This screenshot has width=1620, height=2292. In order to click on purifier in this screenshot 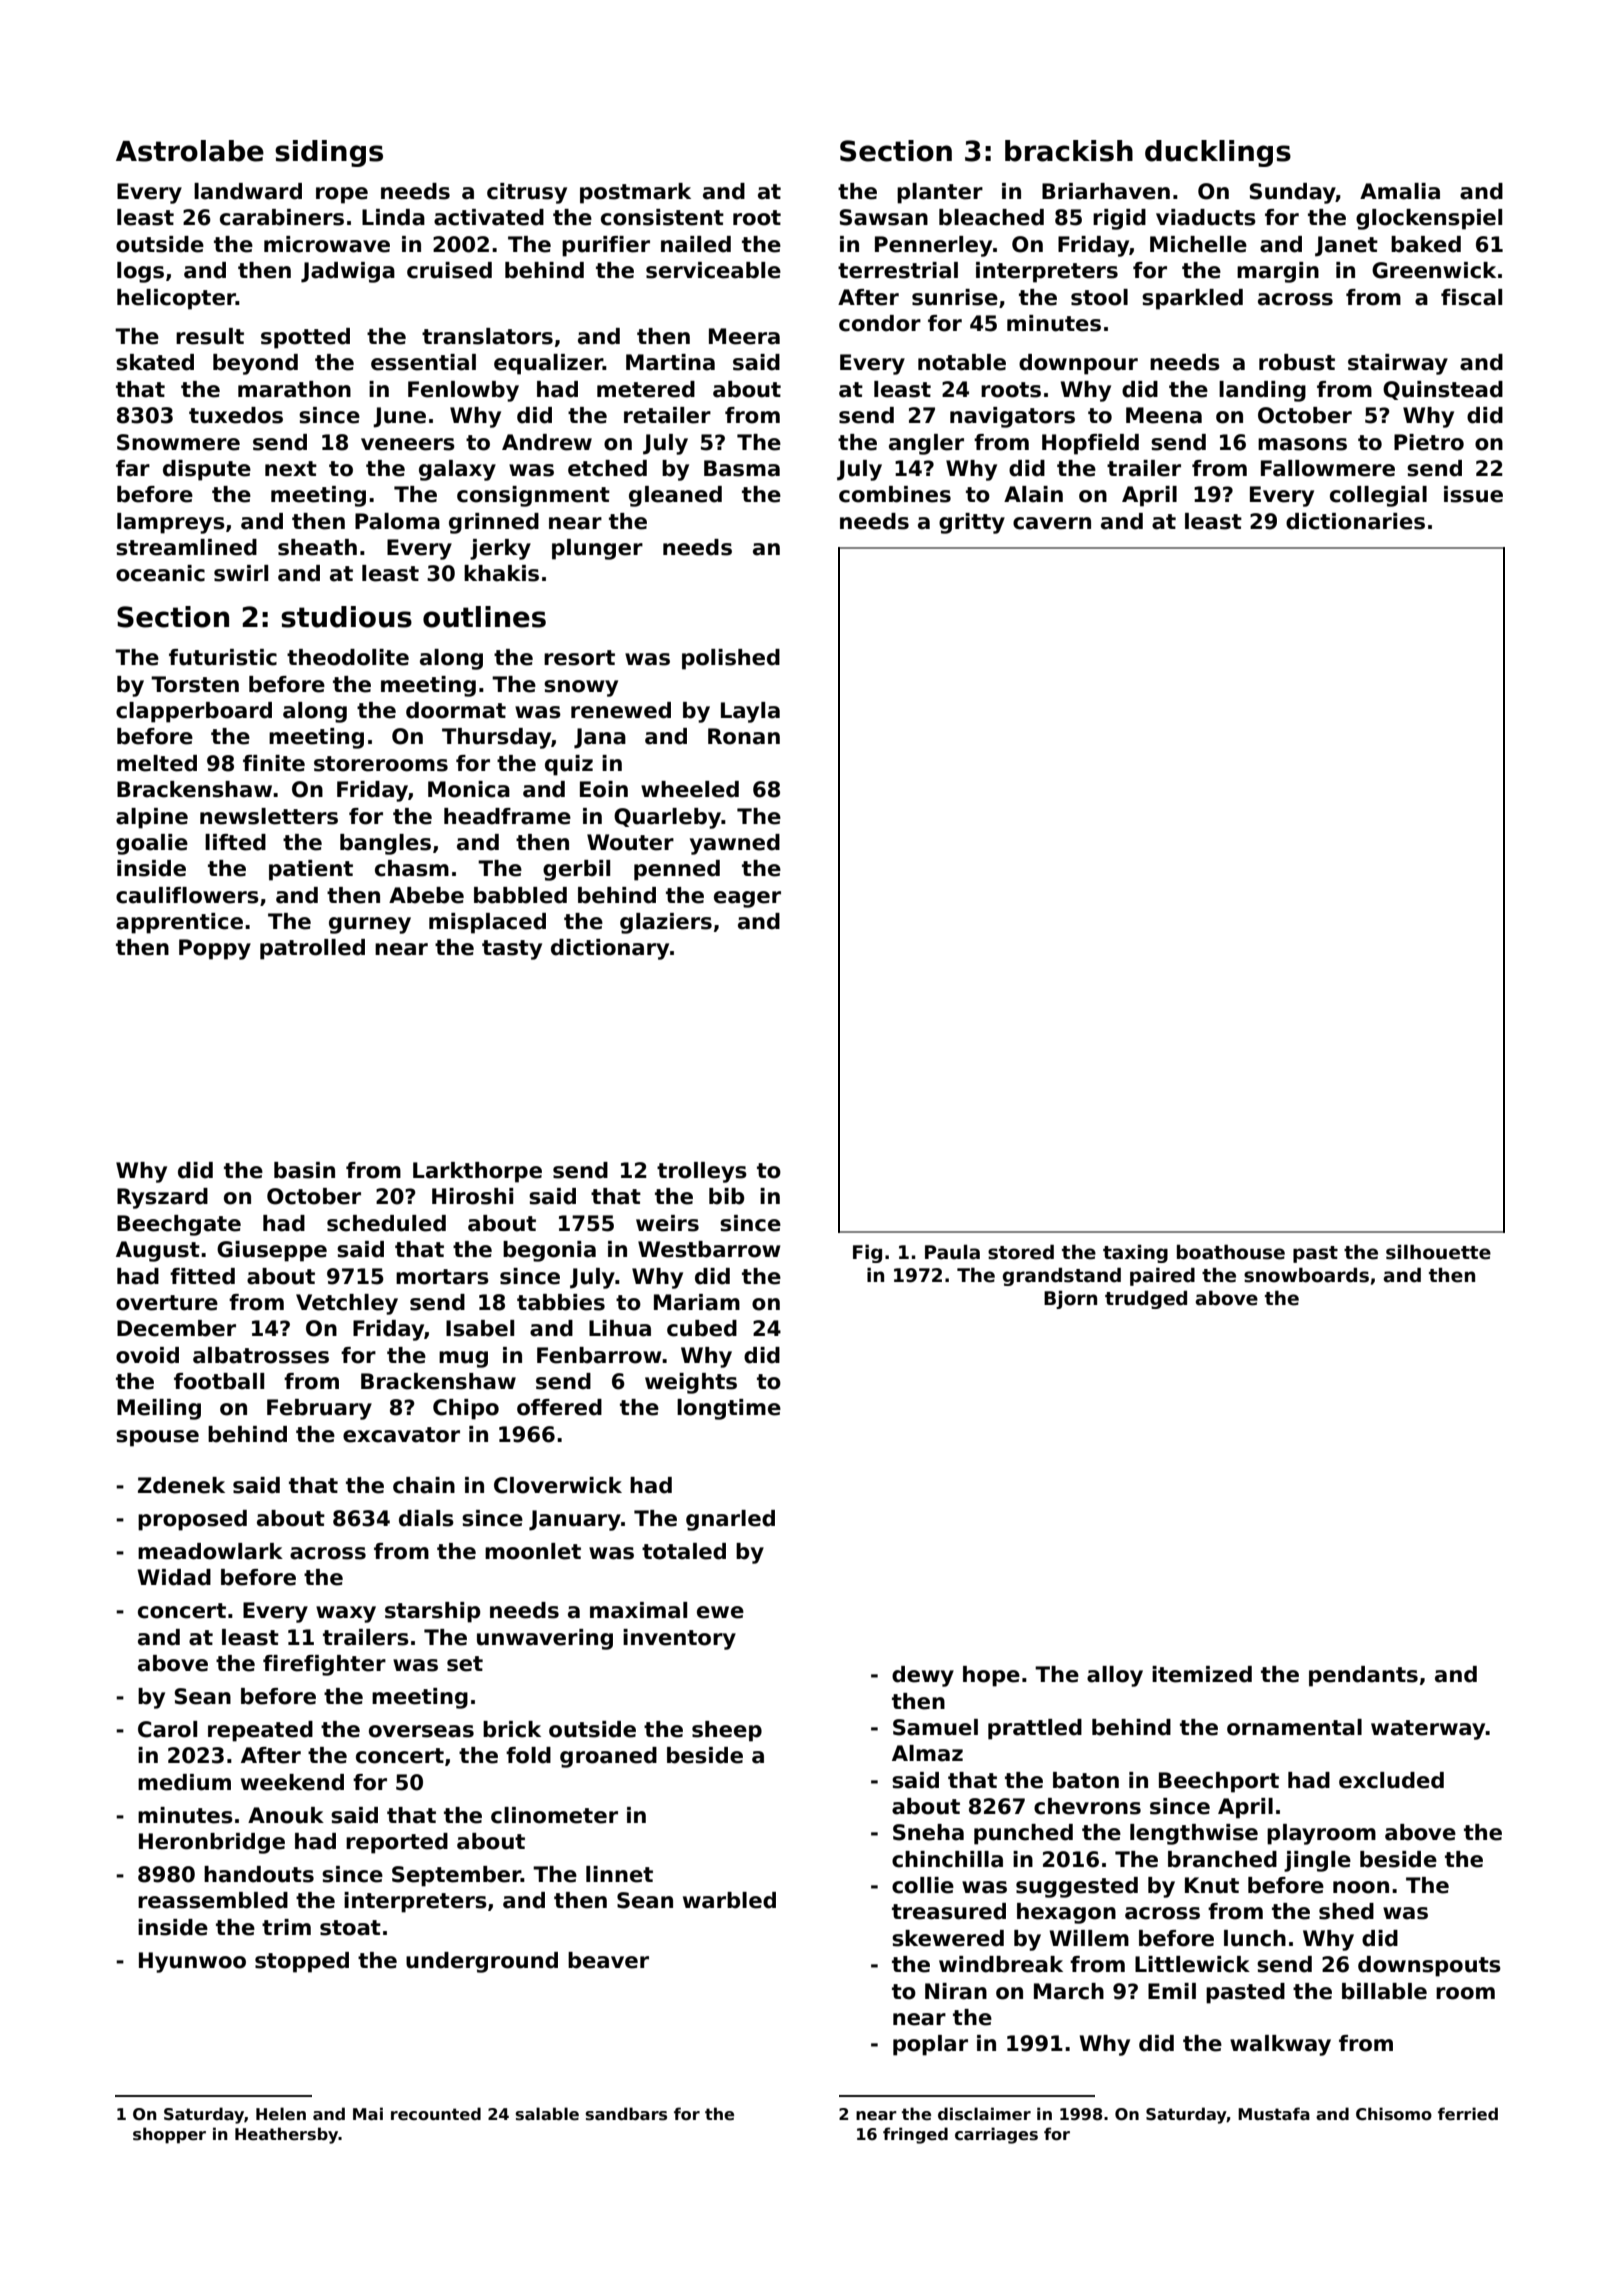, I will do `click(606, 246)`.
